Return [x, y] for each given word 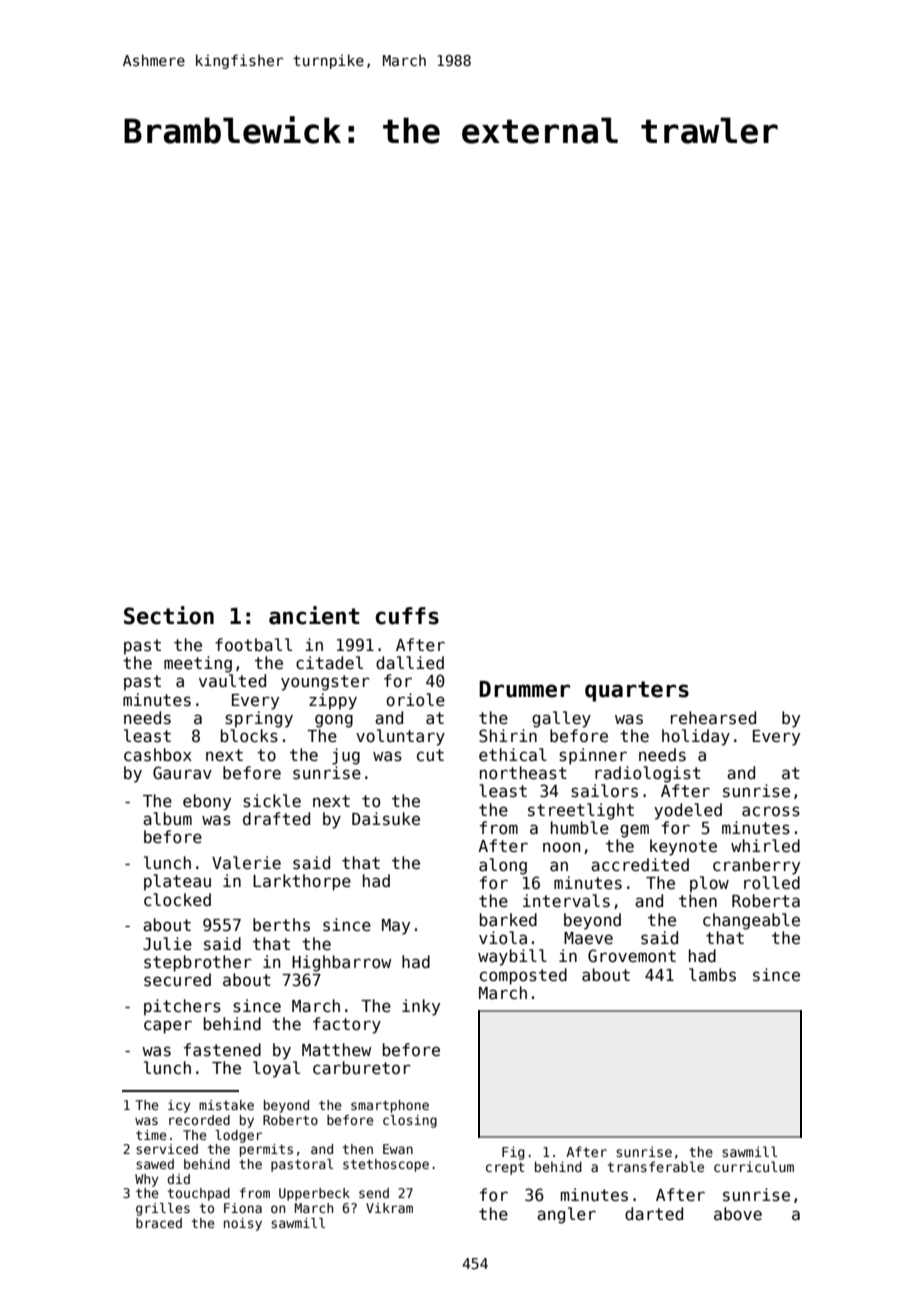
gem [634, 831]
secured [177, 980]
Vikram [389, 1208]
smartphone [390, 1106]
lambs [712, 975]
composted [523, 976]
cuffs [407, 616]
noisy [243, 1224]
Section [169, 615]
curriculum [754, 1166]
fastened [222, 1050]
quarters [637, 691]
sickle [272, 801]
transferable [656, 1166]
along [503, 866]
